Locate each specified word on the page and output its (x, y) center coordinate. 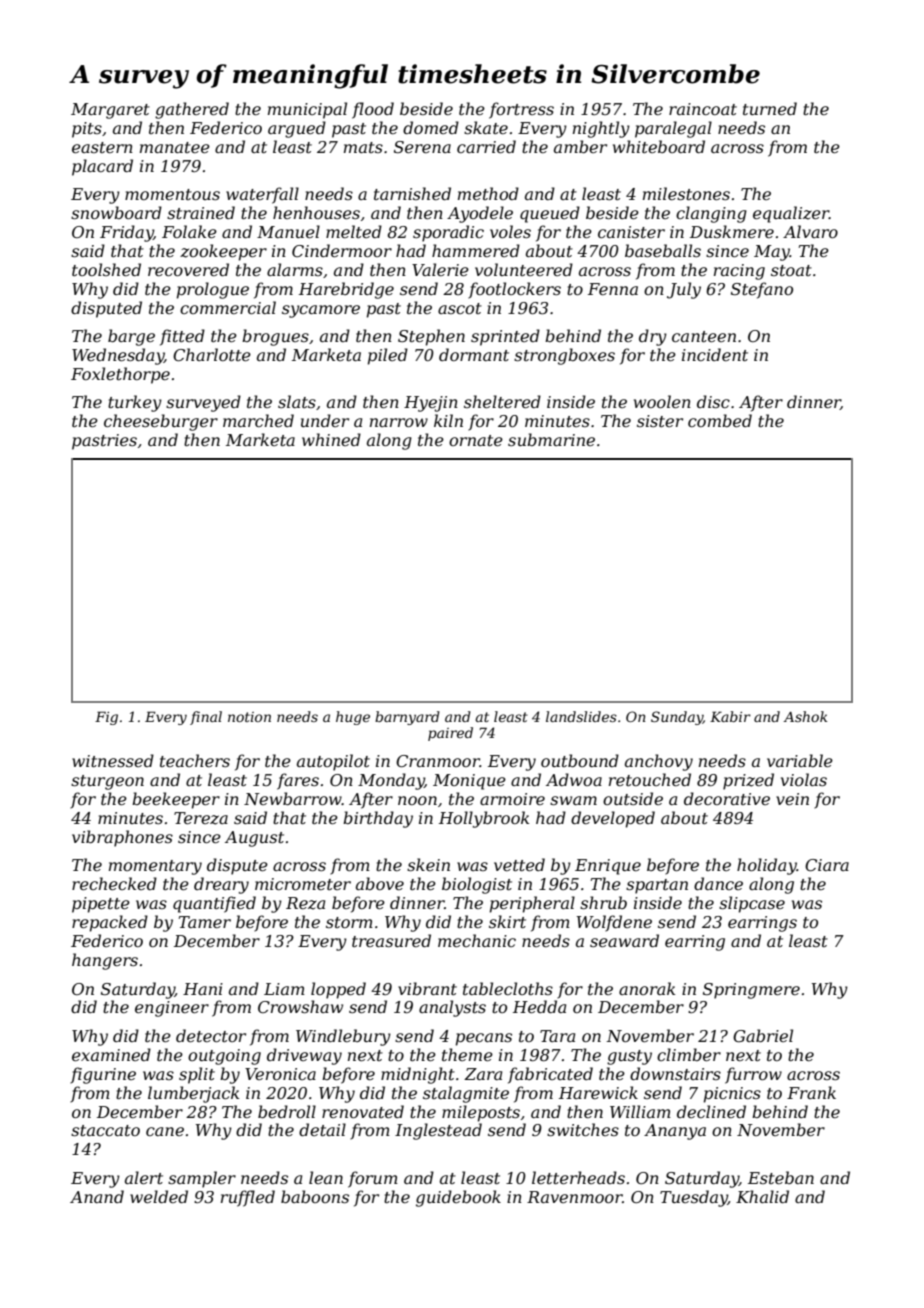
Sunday (677, 718)
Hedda (539, 1006)
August (254, 839)
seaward (624, 940)
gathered (192, 110)
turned (770, 108)
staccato (105, 1130)
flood (373, 110)
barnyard (407, 718)
